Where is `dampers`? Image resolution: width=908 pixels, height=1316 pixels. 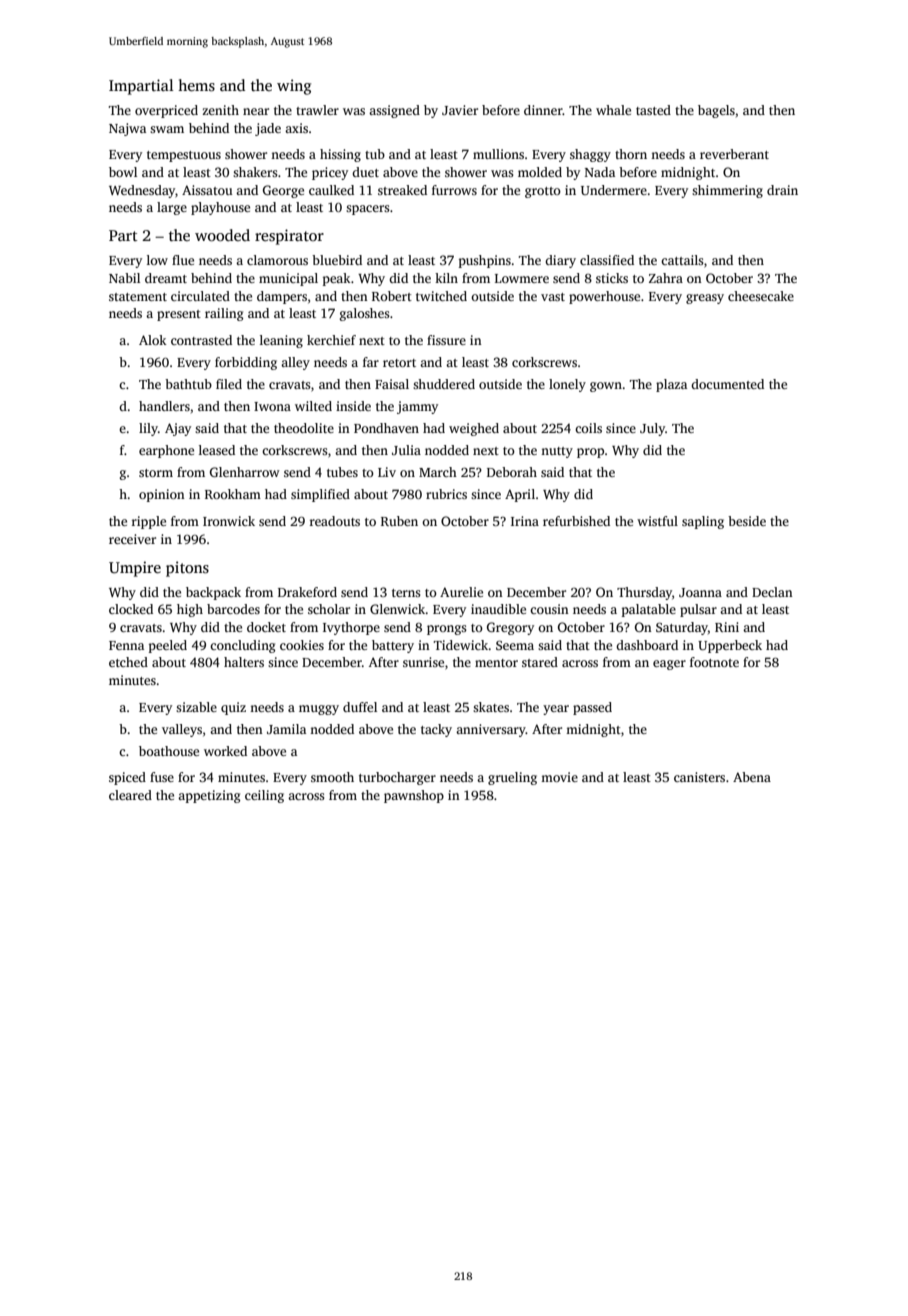 dampers is located at coordinates (282, 297).
